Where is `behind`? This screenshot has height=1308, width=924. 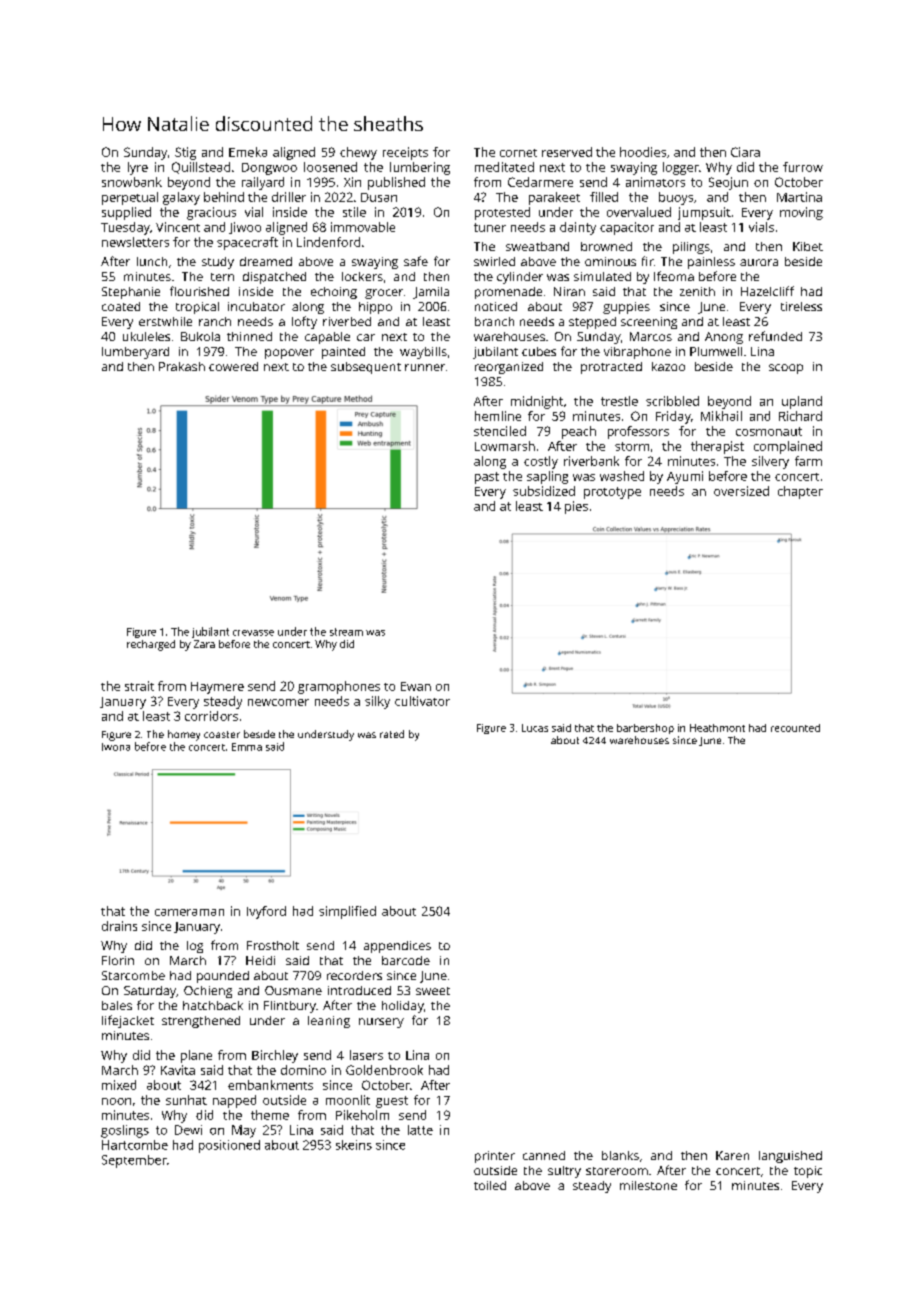 behind is located at coordinates (224, 197).
